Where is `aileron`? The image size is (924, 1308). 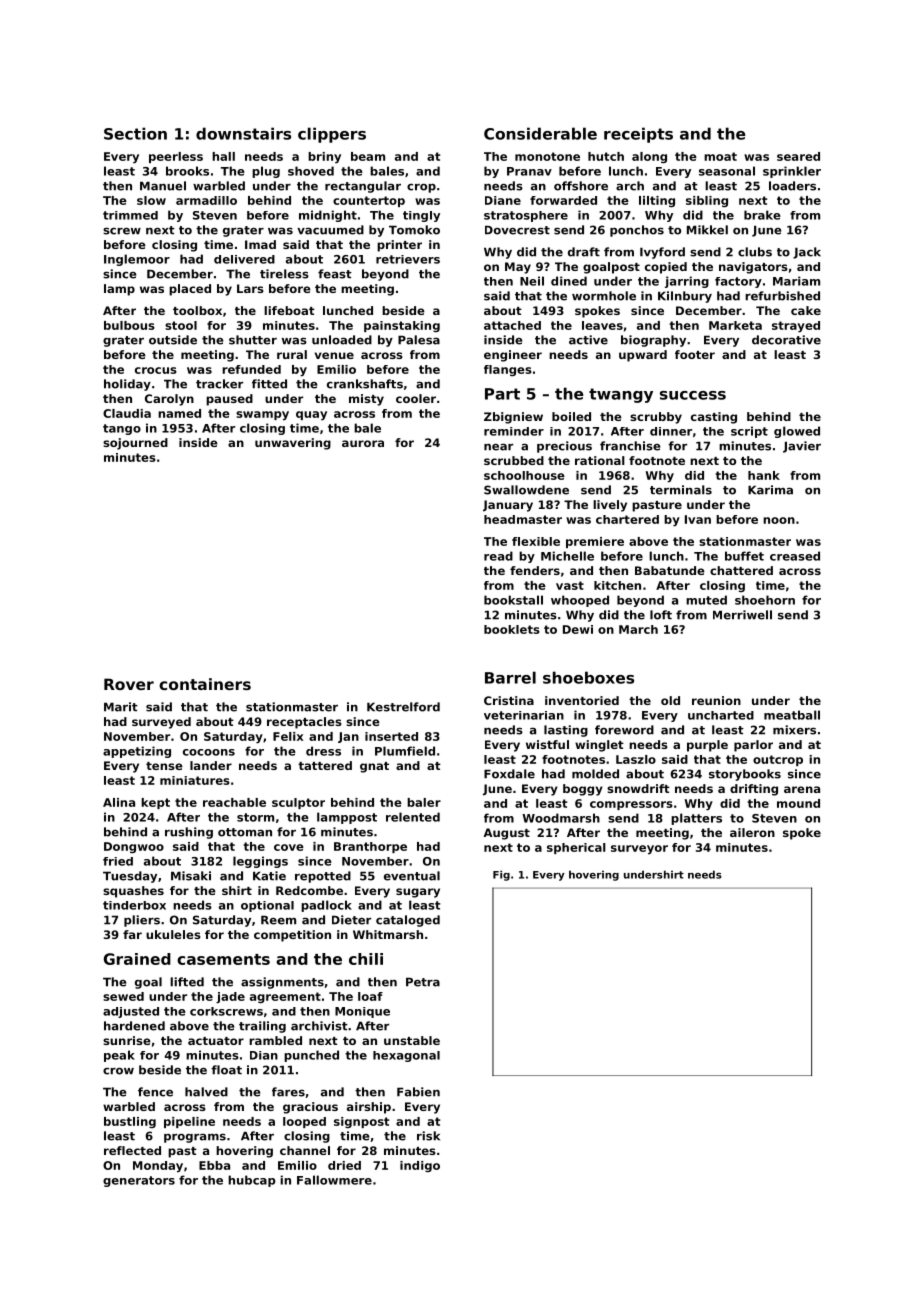 aileron is located at coordinates (752, 832).
